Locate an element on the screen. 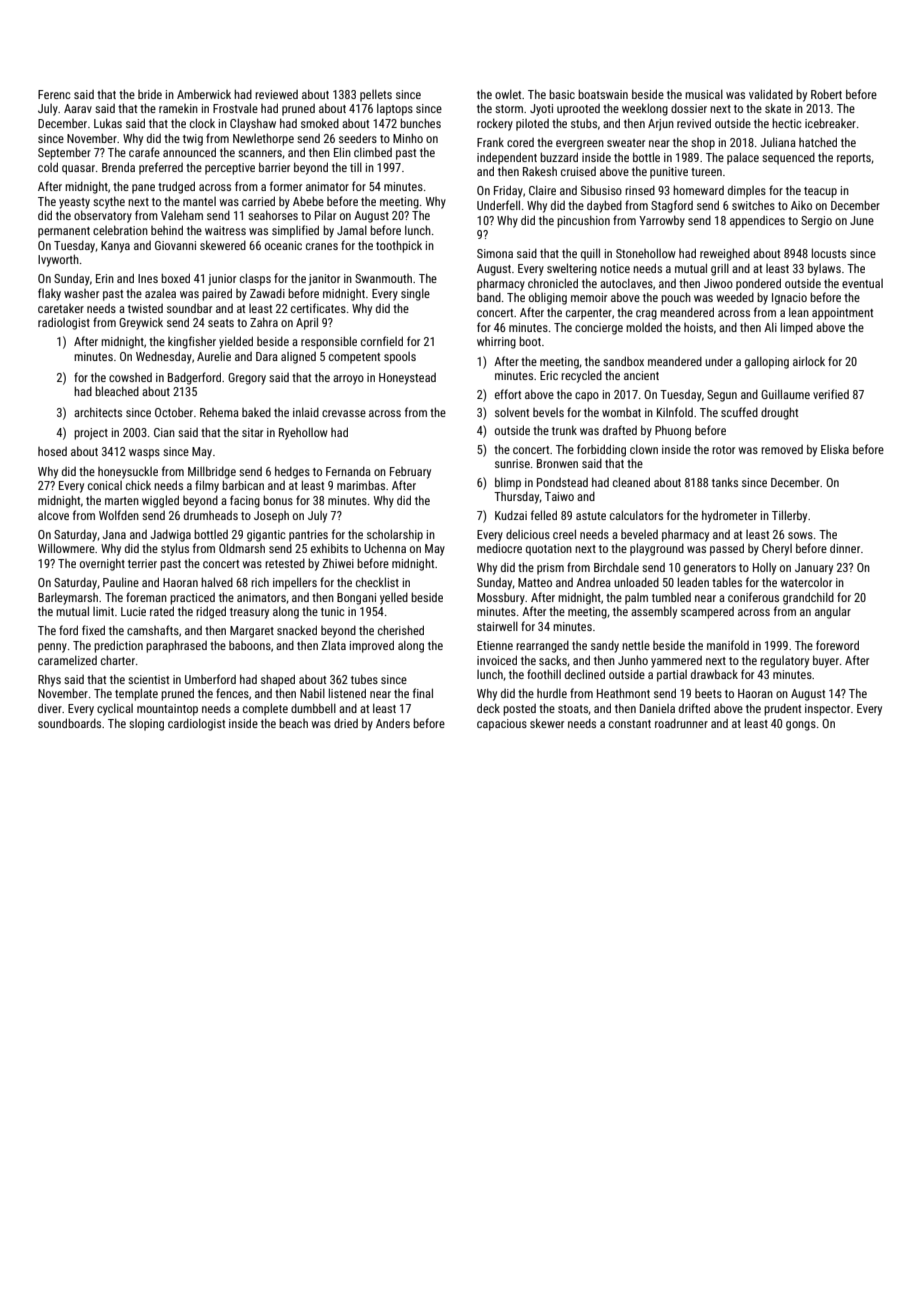 The image size is (924, 1308). scholarship is located at coordinates (395, 535).
